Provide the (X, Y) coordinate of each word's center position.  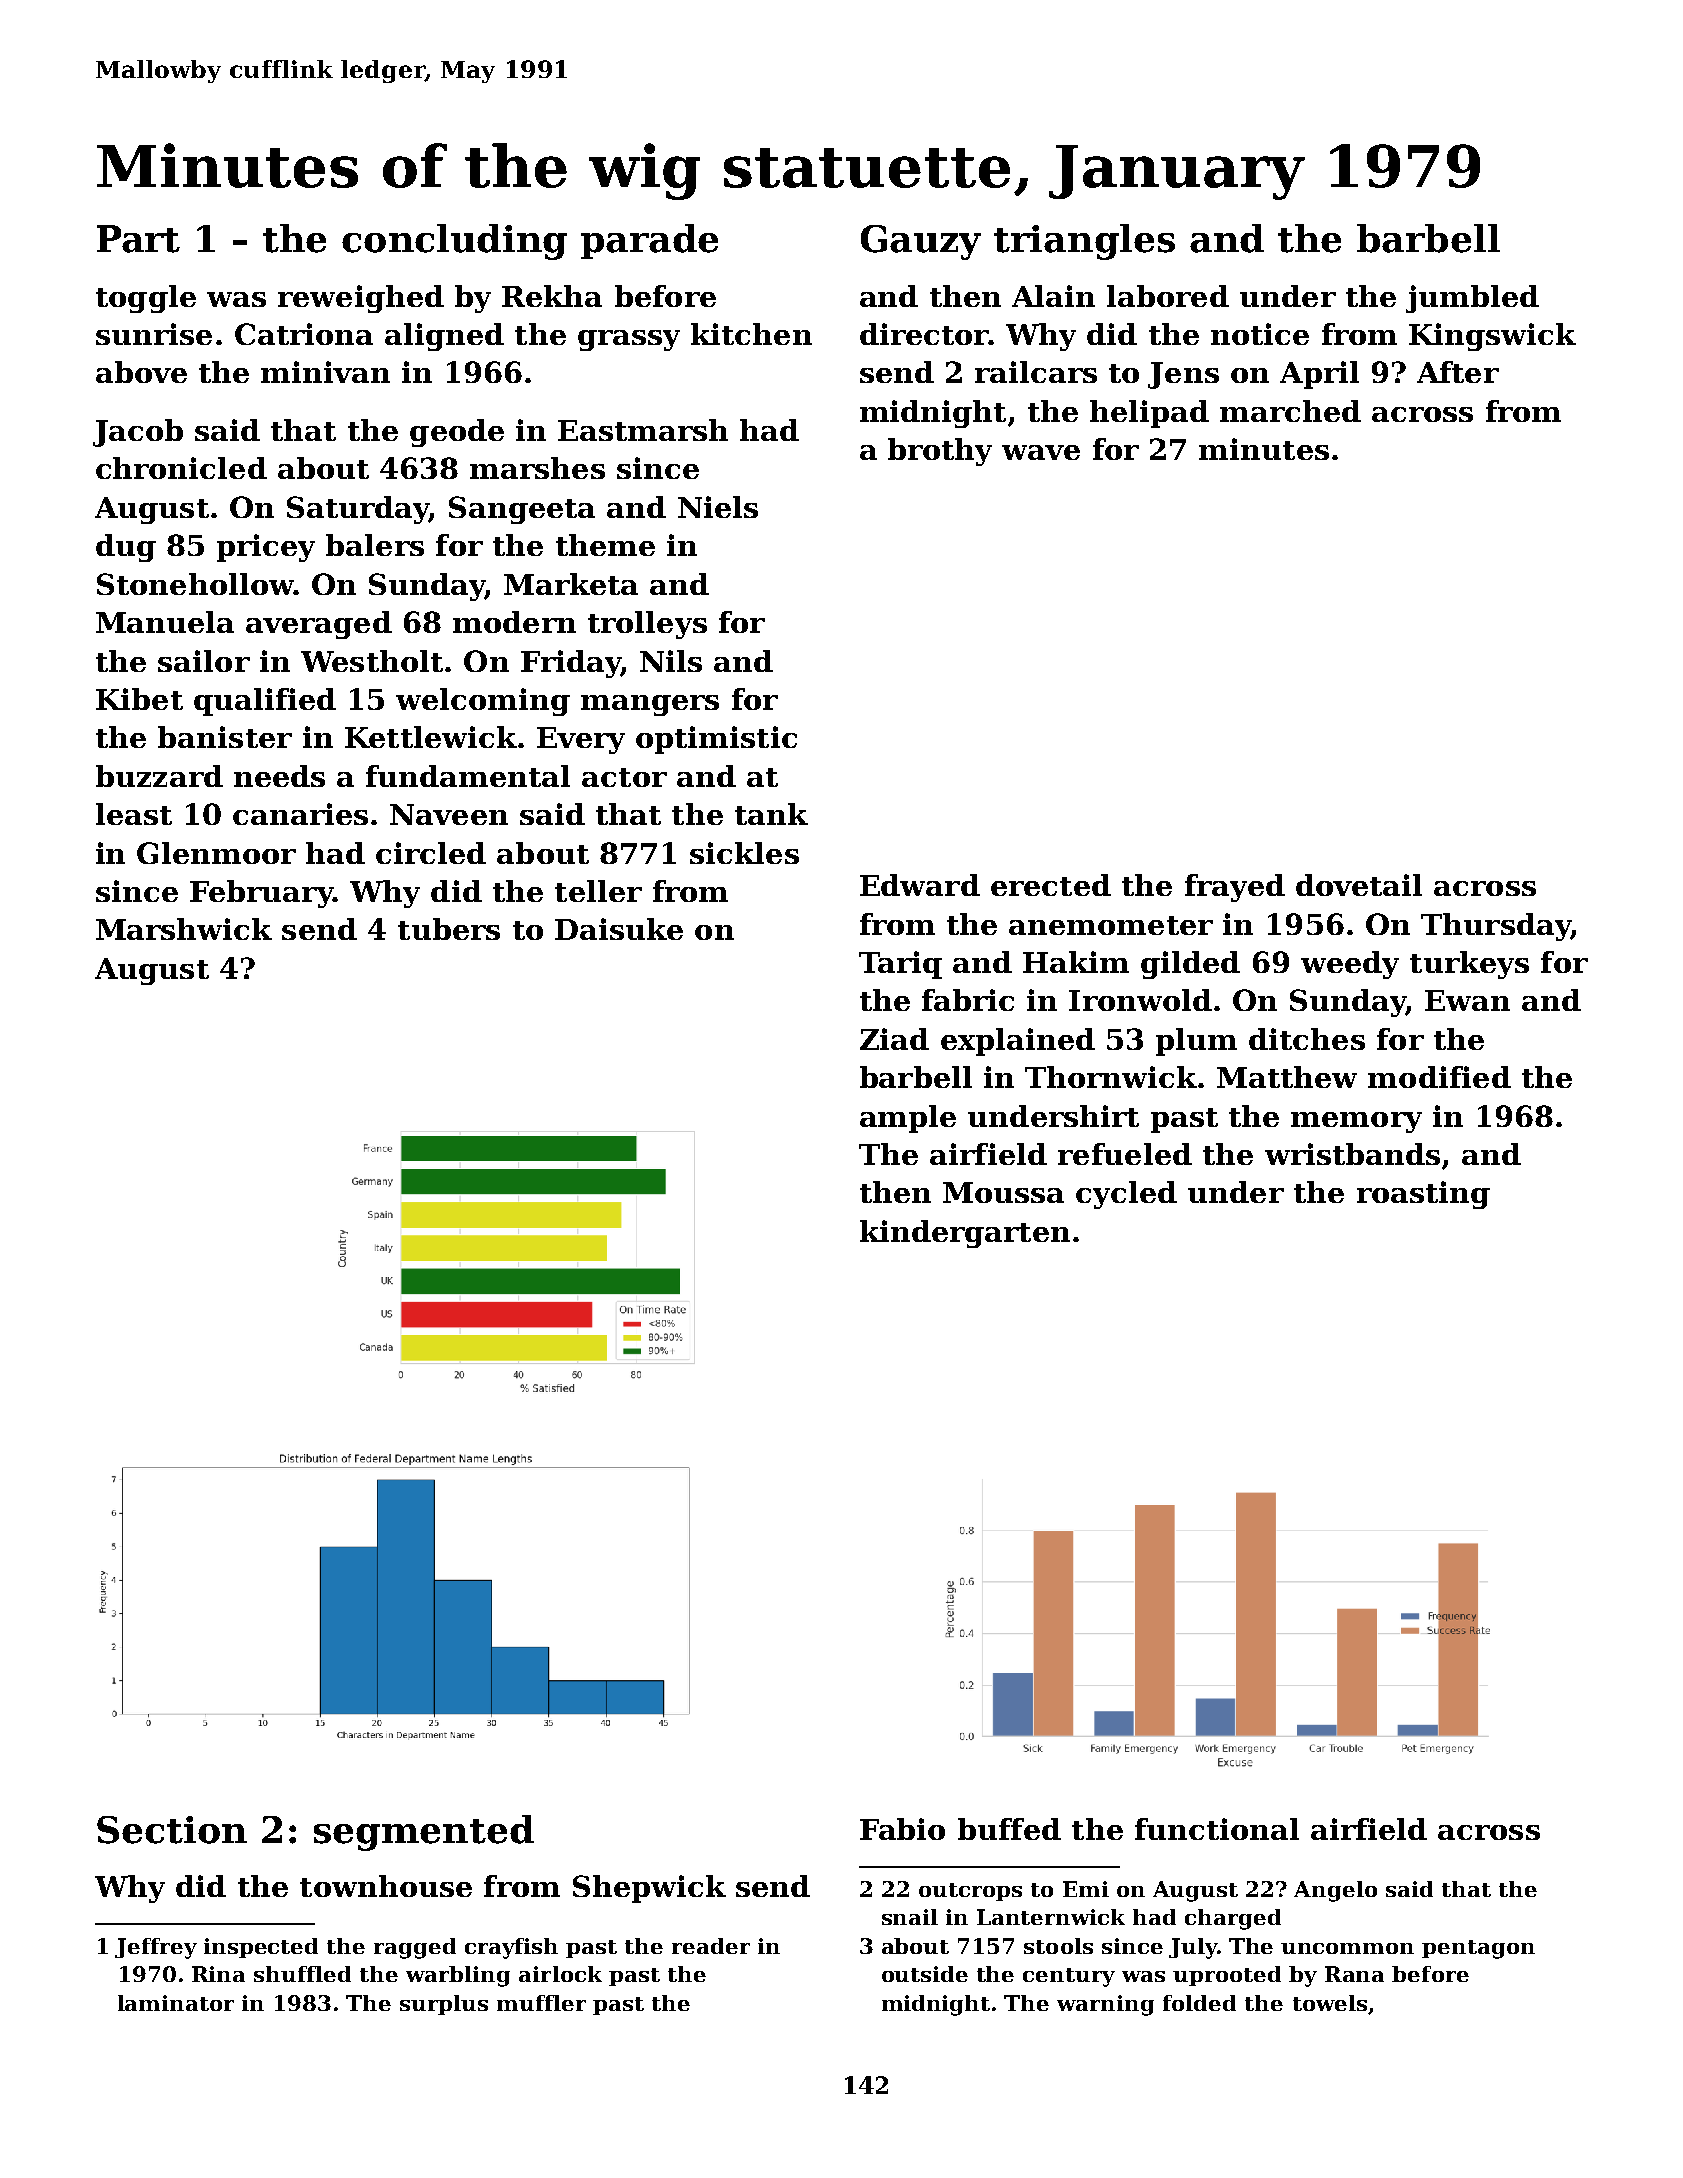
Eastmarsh (643, 430)
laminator (176, 2003)
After (1458, 372)
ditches (1307, 1039)
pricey (266, 548)
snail (910, 1917)
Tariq (900, 965)
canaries (300, 814)
